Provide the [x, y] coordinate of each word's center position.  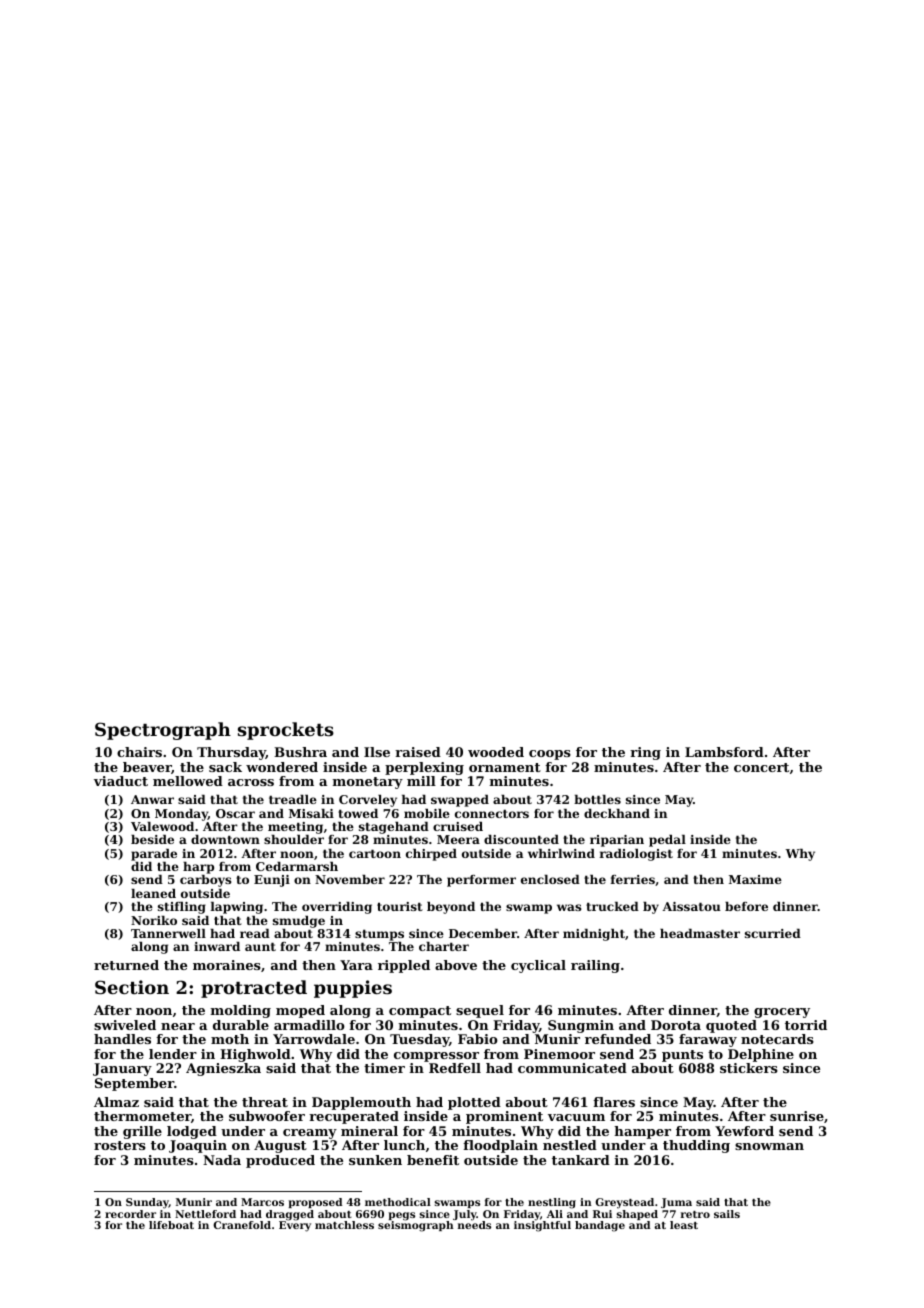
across [251, 782]
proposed [315, 1203]
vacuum [576, 1117]
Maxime [755, 879]
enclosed [550, 879]
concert [761, 767]
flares [614, 1102]
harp [198, 868]
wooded [496, 752]
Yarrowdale [314, 1039]
